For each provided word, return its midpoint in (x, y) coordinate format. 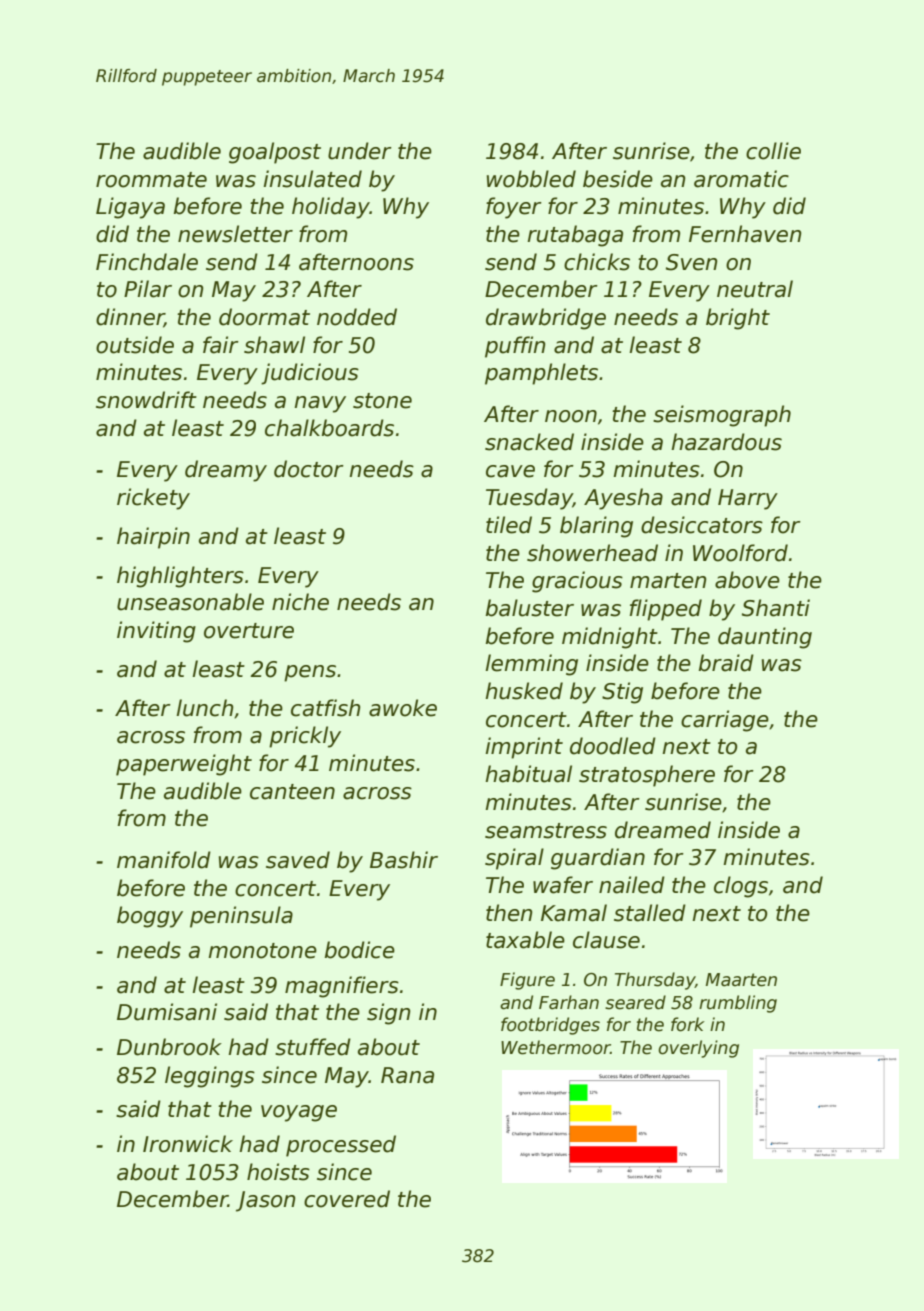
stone (382, 401)
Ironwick (188, 1144)
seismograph (722, 416)
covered (347, 1199)
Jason (265, 1201)
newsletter (235, 234)
